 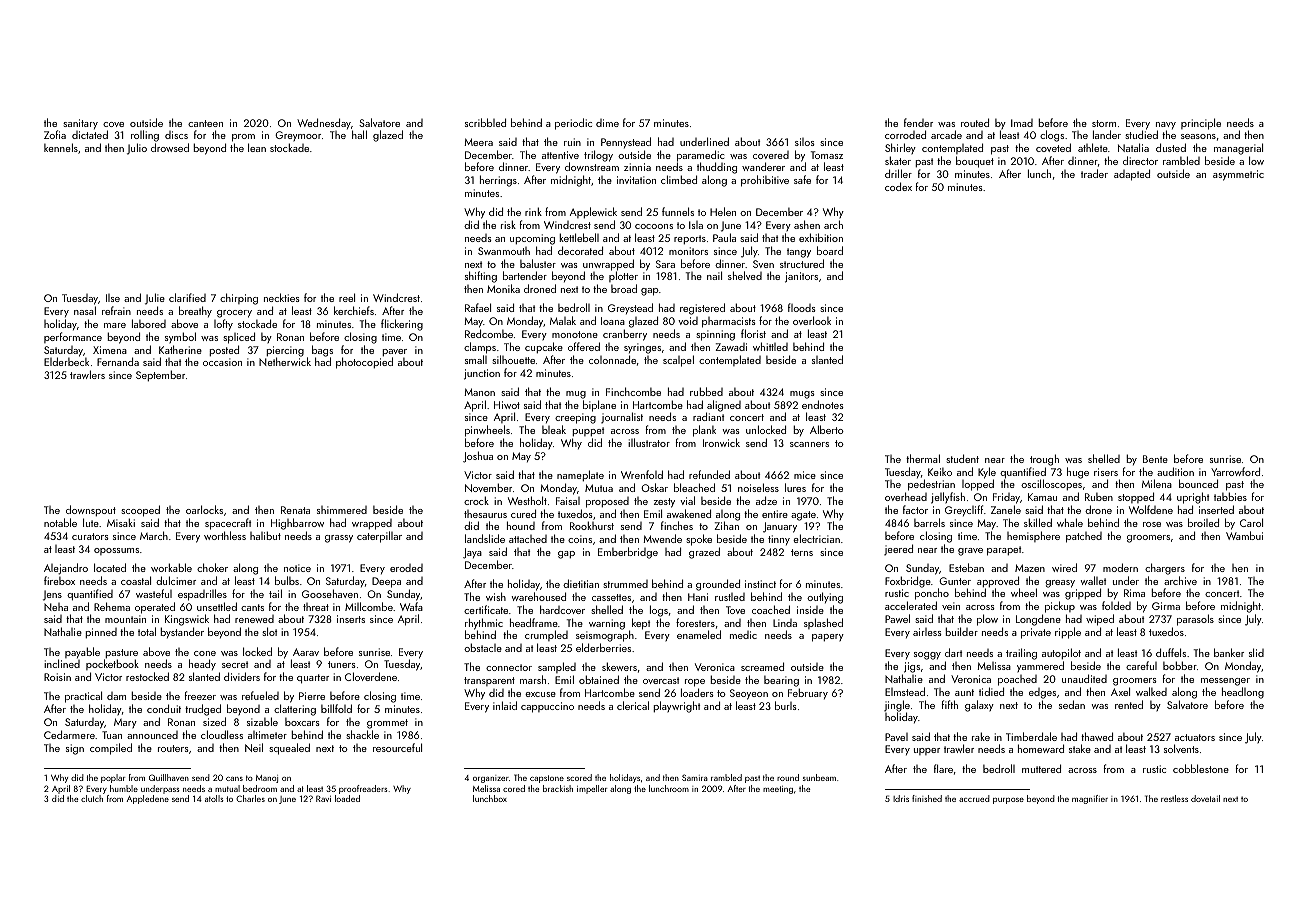 I want to click on asymmetric, so click(x=1238, y=175).
